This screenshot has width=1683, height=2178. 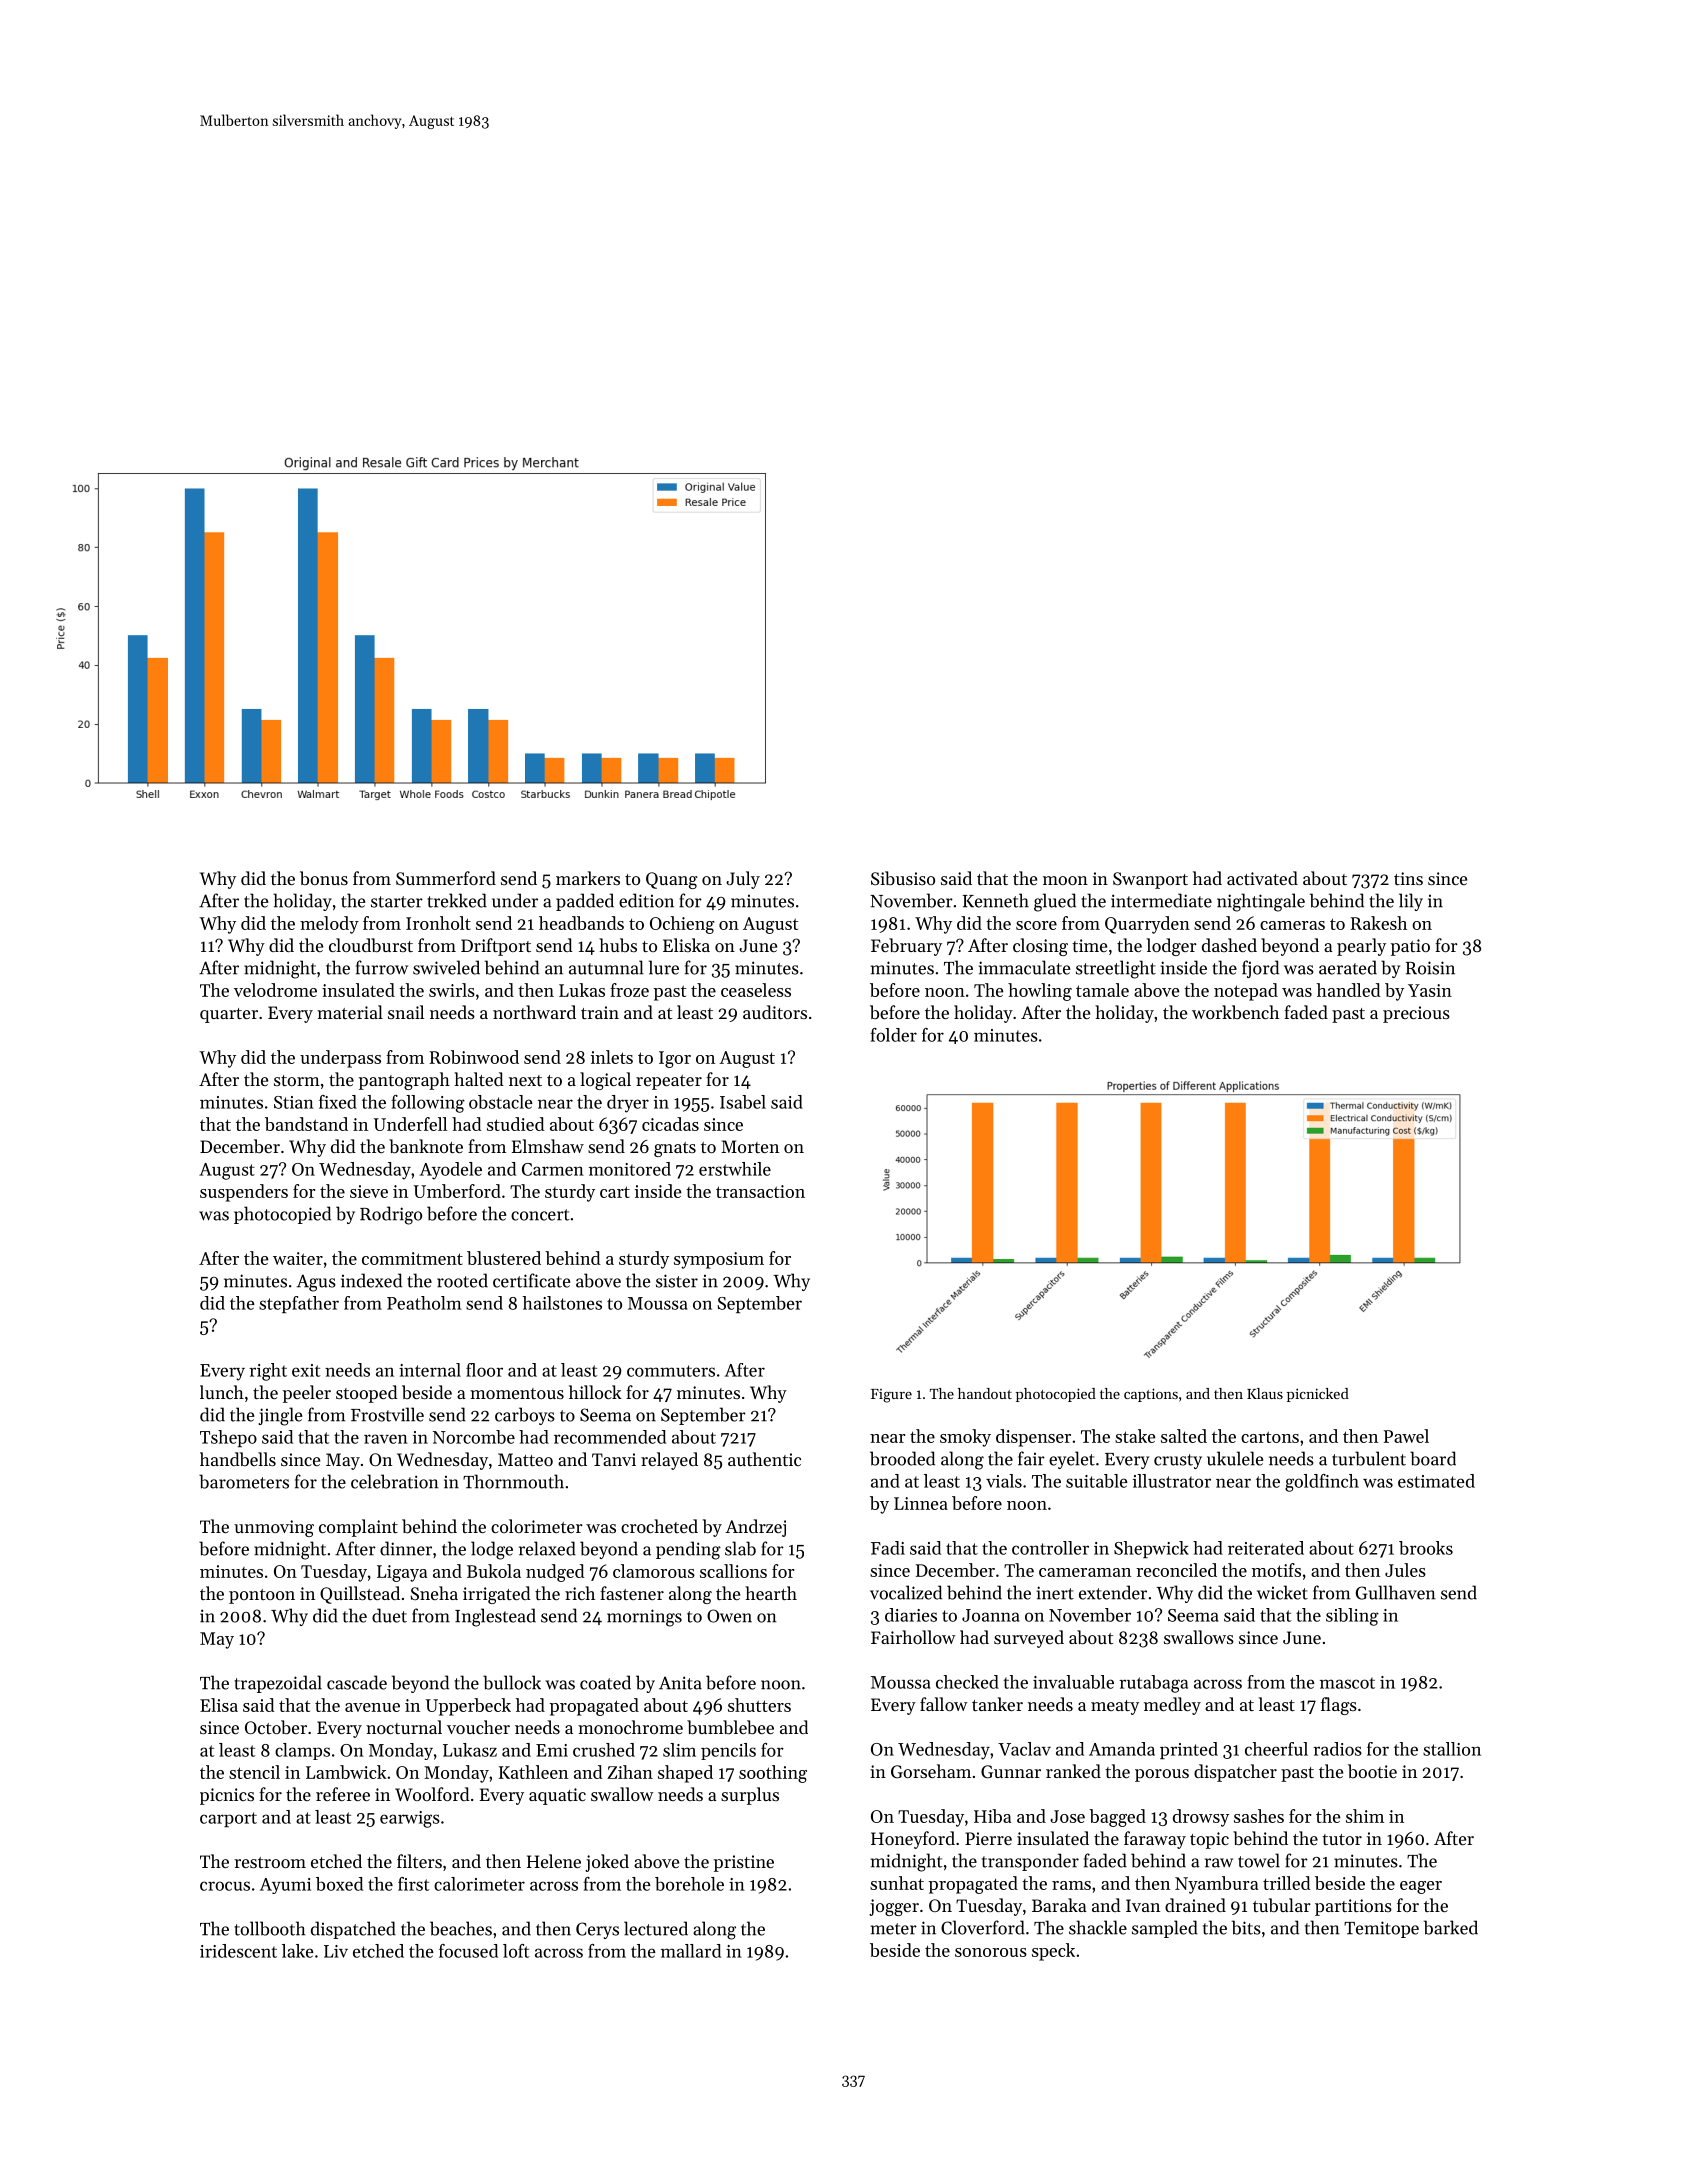 I want to click on monochrome, so click(x=630, y=1727).
